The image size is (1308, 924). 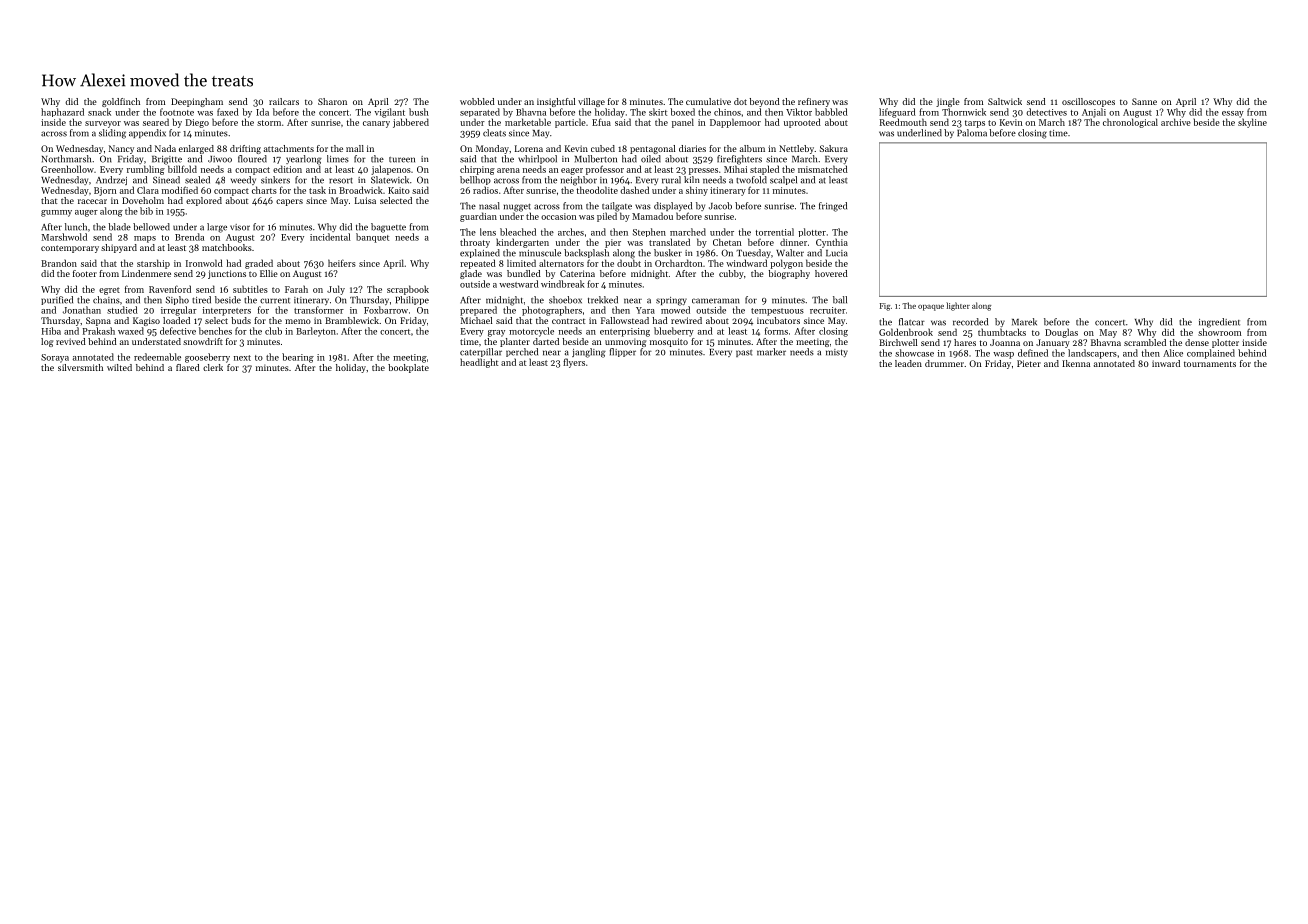 I want to click on ball, so click(x=840, y=300).
